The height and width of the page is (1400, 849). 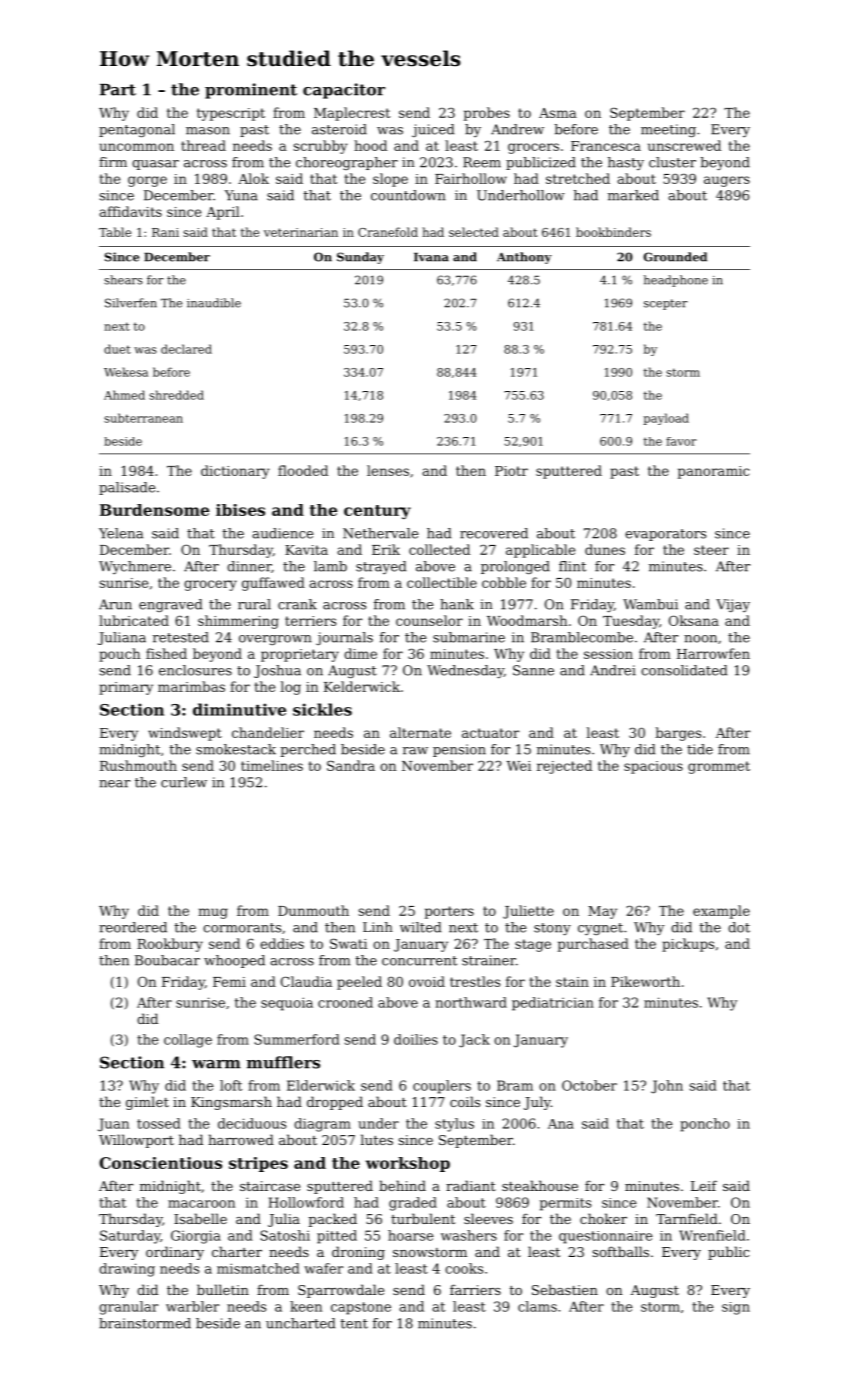 What do you see at coordinates (359, 983) in the page?
I see `peeled` at bounding box center [359, 983].
